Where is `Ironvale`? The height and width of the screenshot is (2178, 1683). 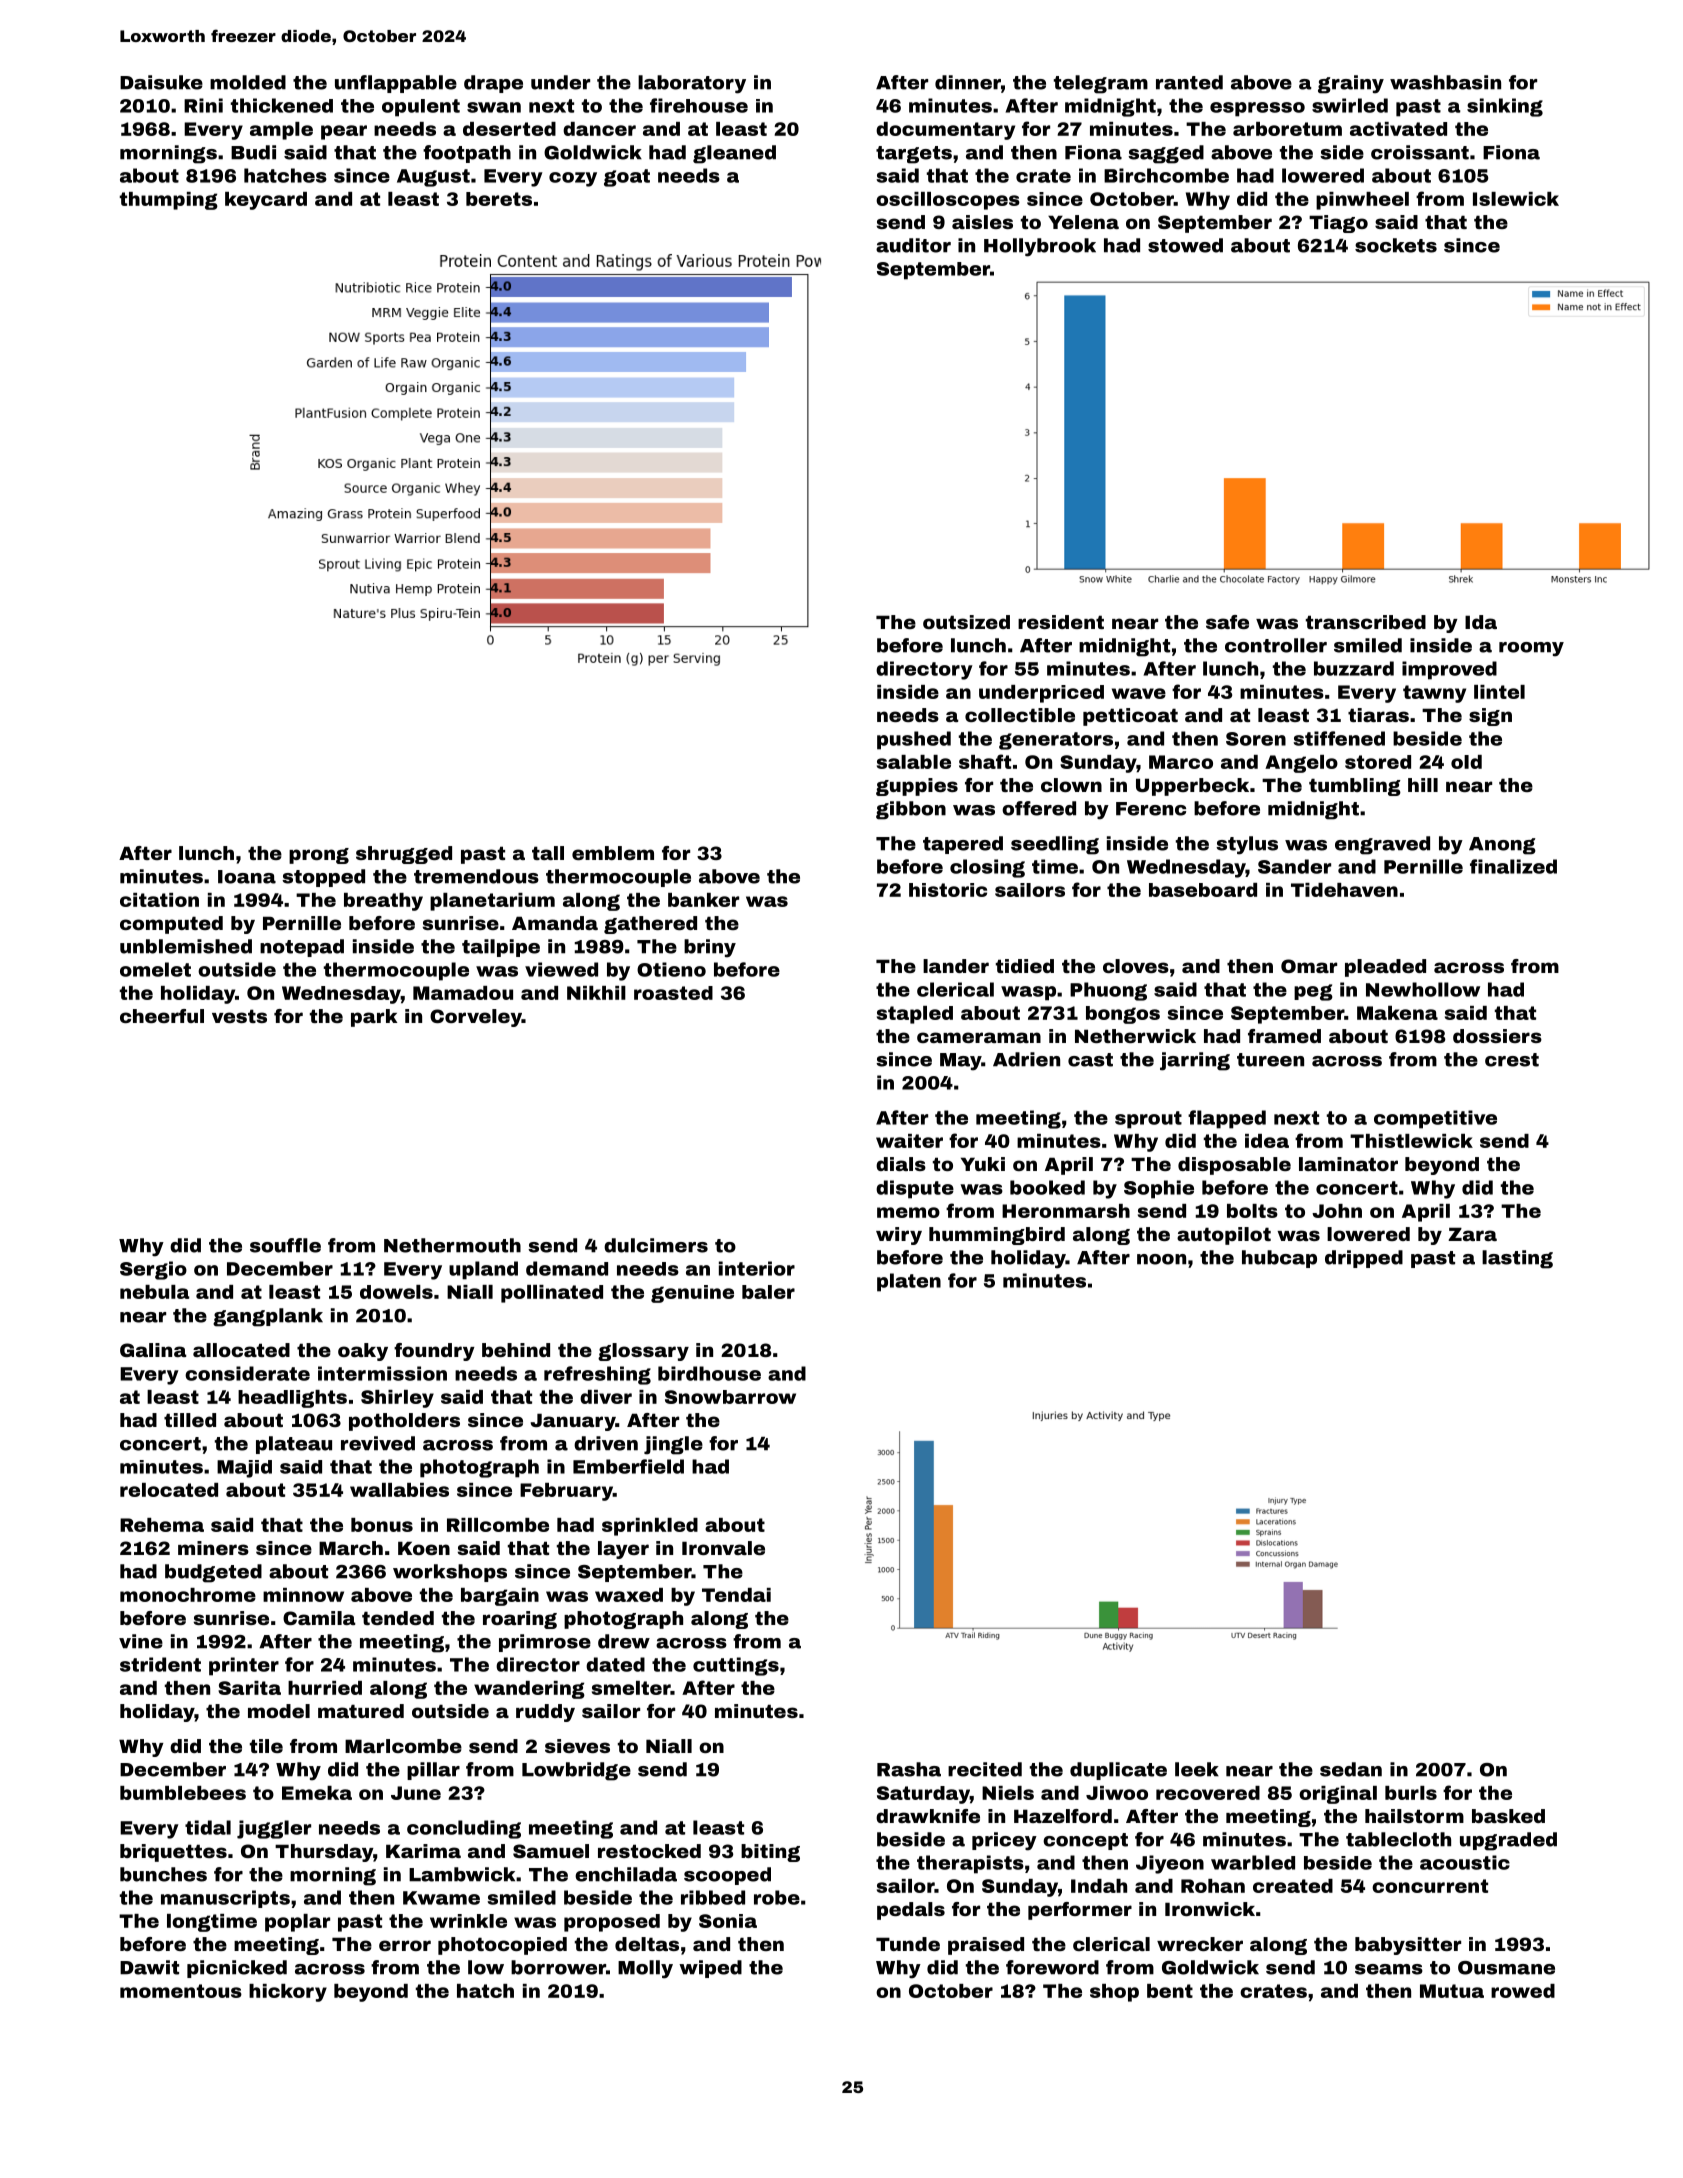
Ironvale is located at coordinates (723, 1548).
